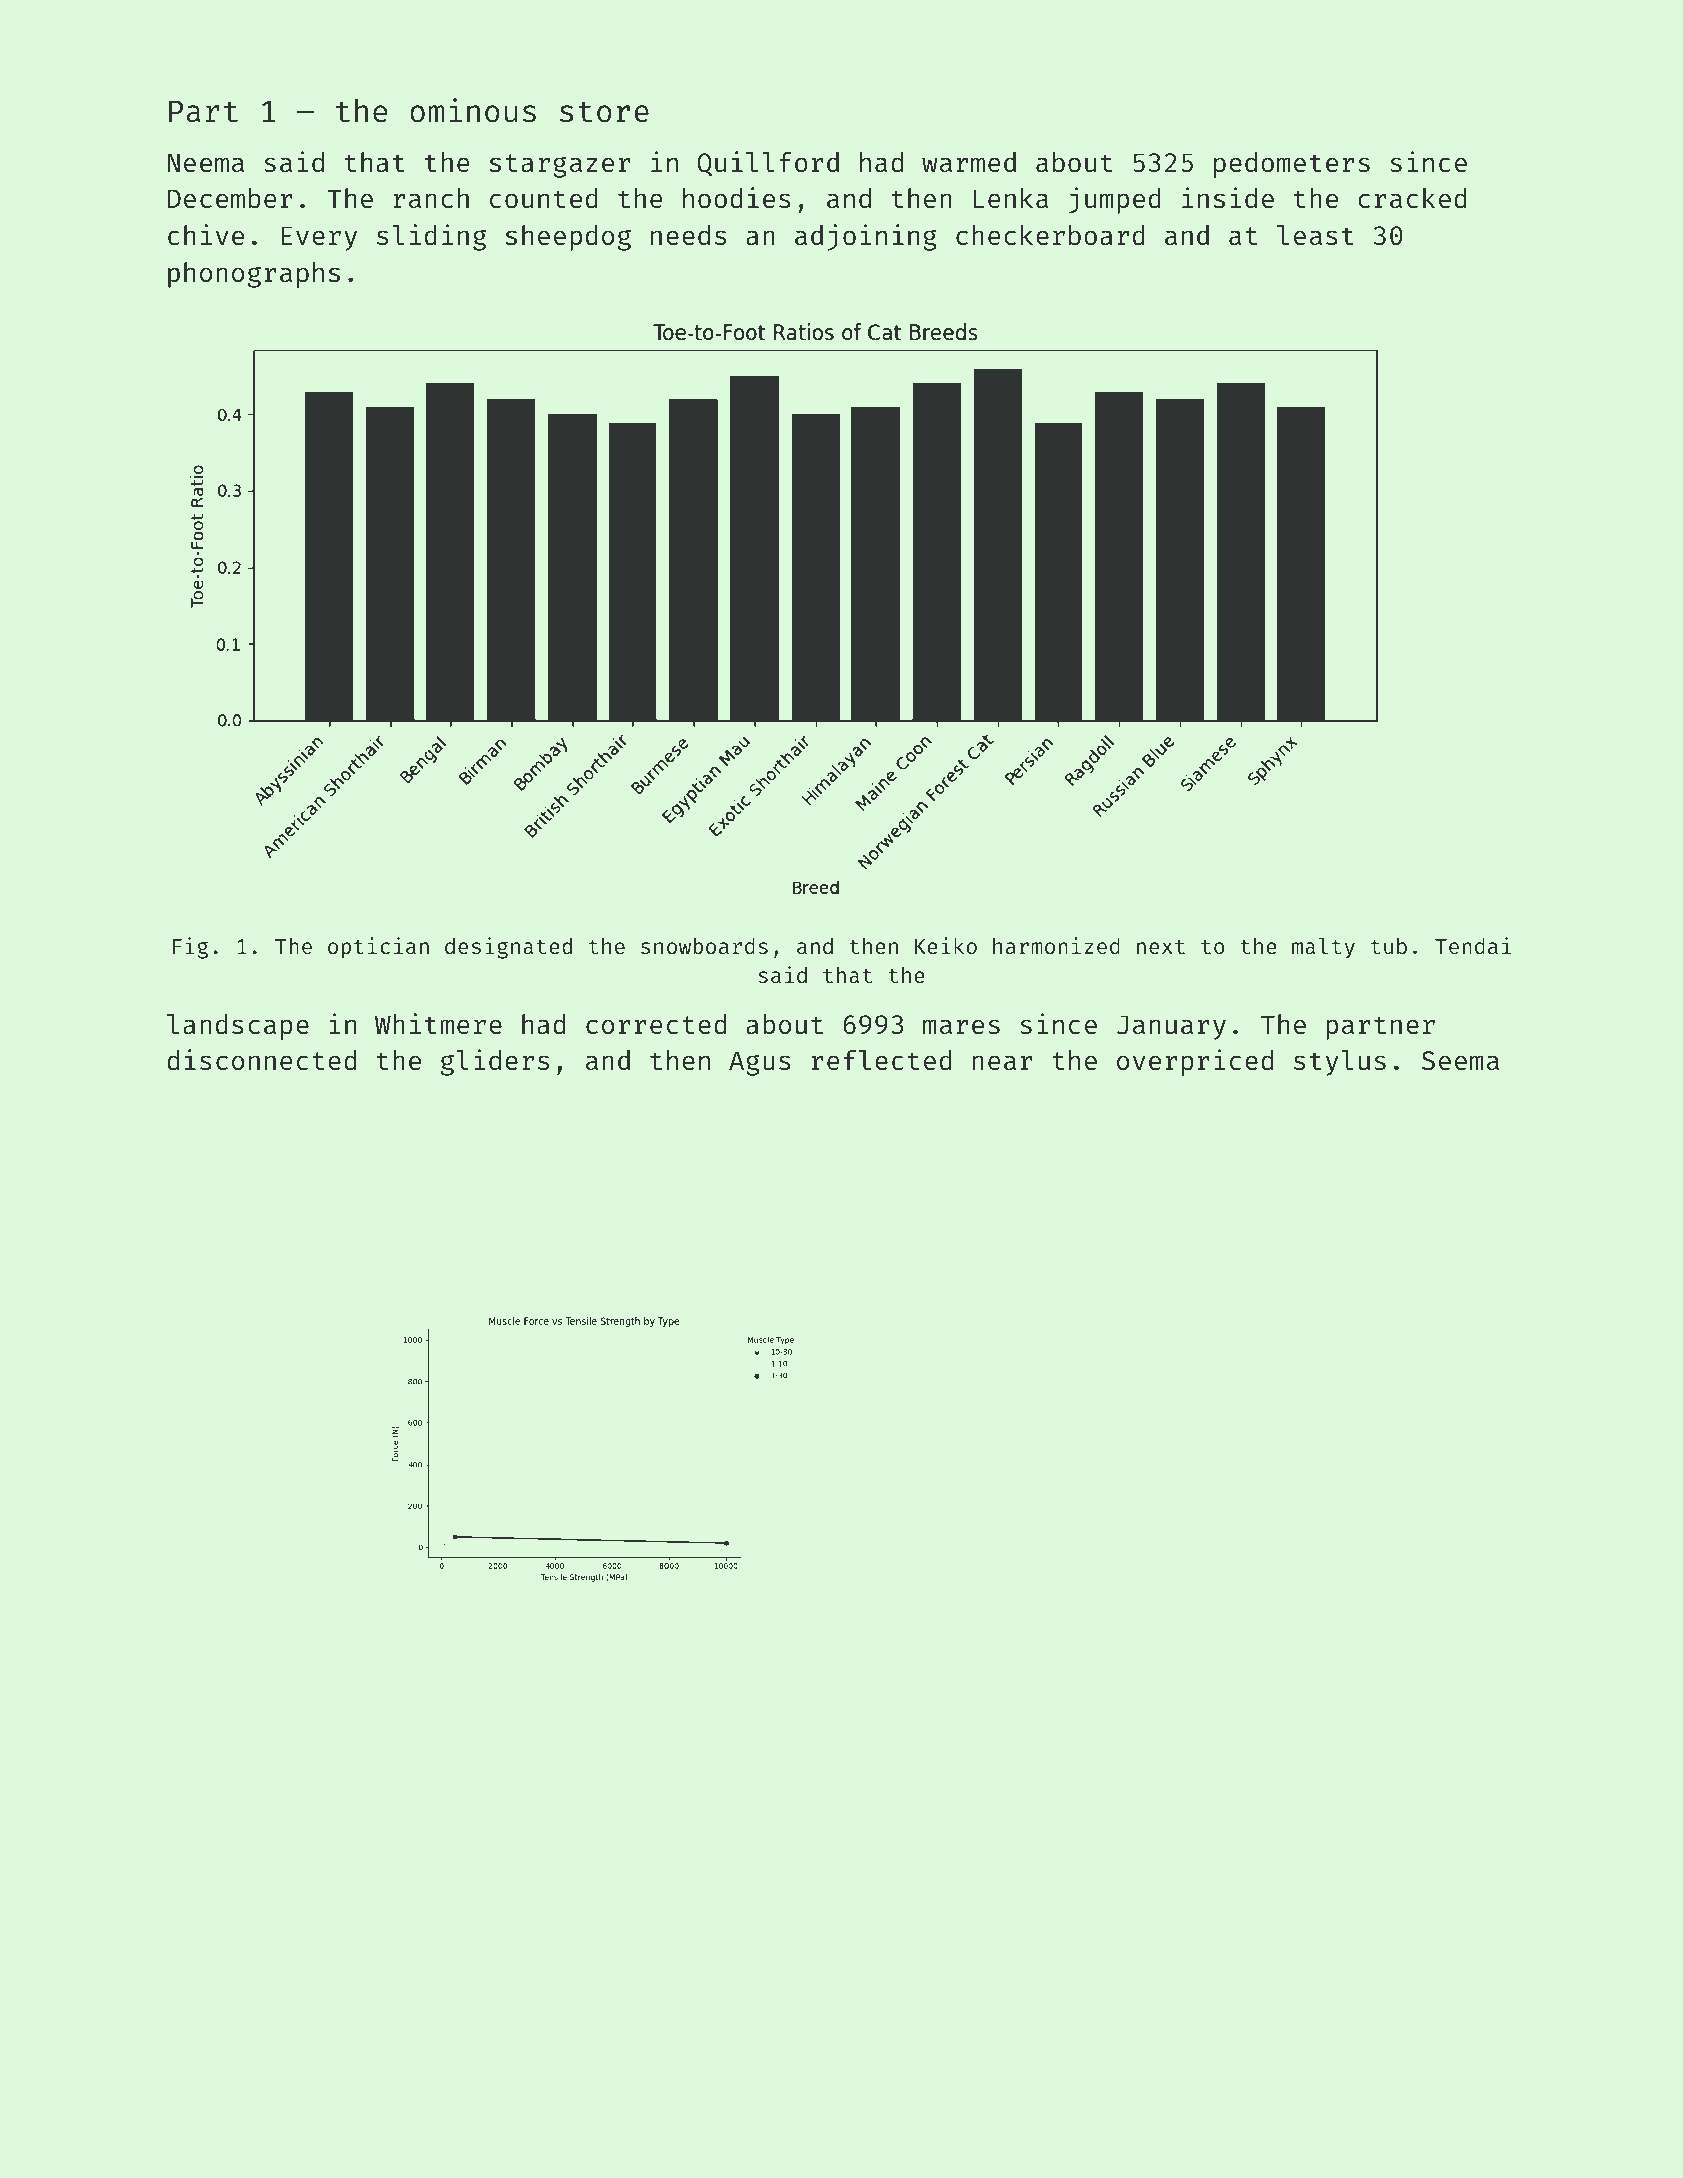  I want to click on reflected, so click(882, 1060).
